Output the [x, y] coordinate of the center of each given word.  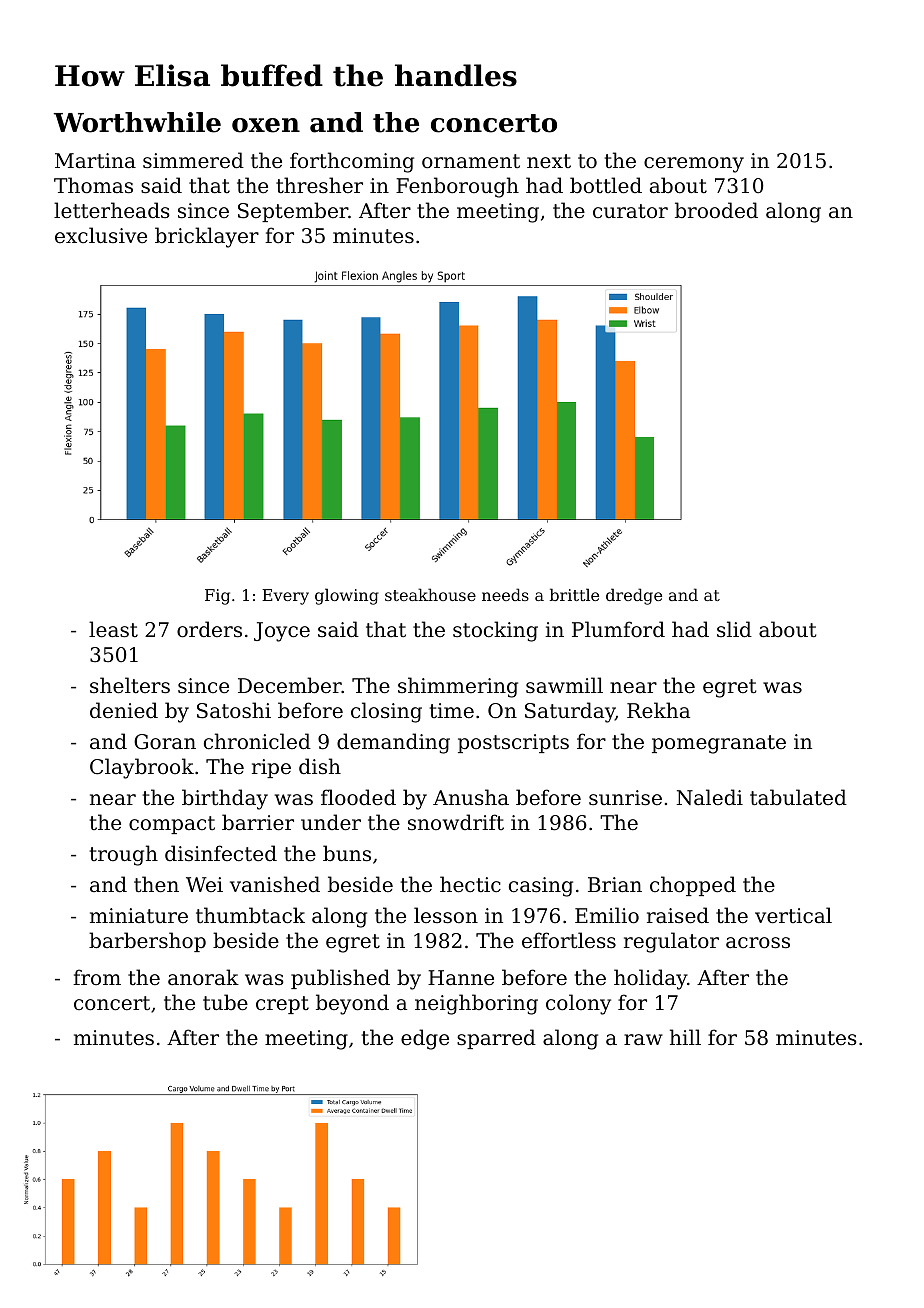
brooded [716, 210]
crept [282, 1005]
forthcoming [352, 162]
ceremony [694, 165]
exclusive [101, 235]
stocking [495, 631]
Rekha [658, 710]
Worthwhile [137, 122]
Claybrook [142, 768]
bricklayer [207, 237]
